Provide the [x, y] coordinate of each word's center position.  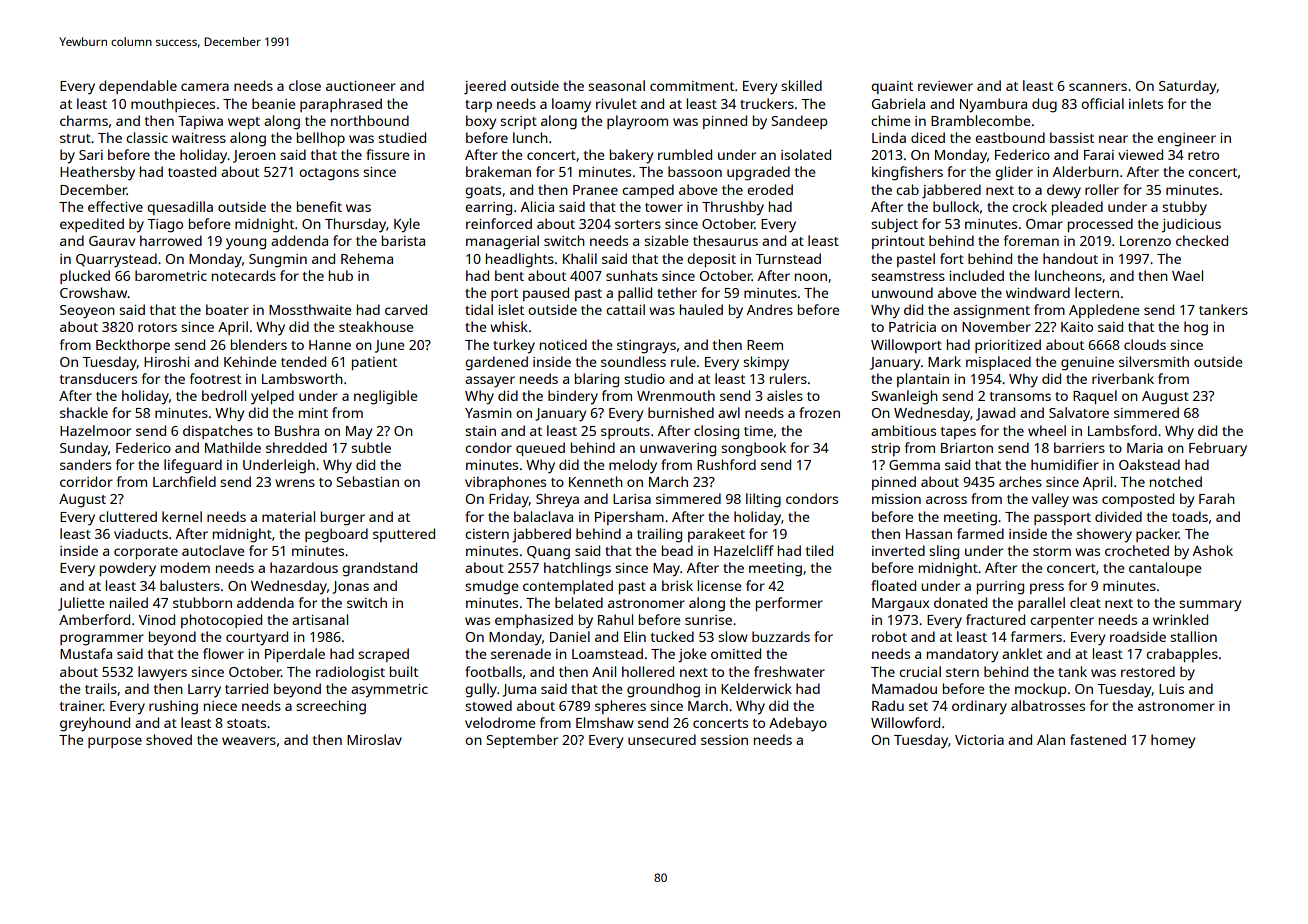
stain [480, 431]
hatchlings [577, 569]
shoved [169, 739]
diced [928, 137]
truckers [767, 103]
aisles [785, 395]
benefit [319, 206]
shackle [84, 412]
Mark [944, 361]
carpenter [1062, 622]
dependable [138, 87]
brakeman [498, 171]
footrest [215, 378]
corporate [146, 553]
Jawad [995, 414]
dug [1044, 105]
